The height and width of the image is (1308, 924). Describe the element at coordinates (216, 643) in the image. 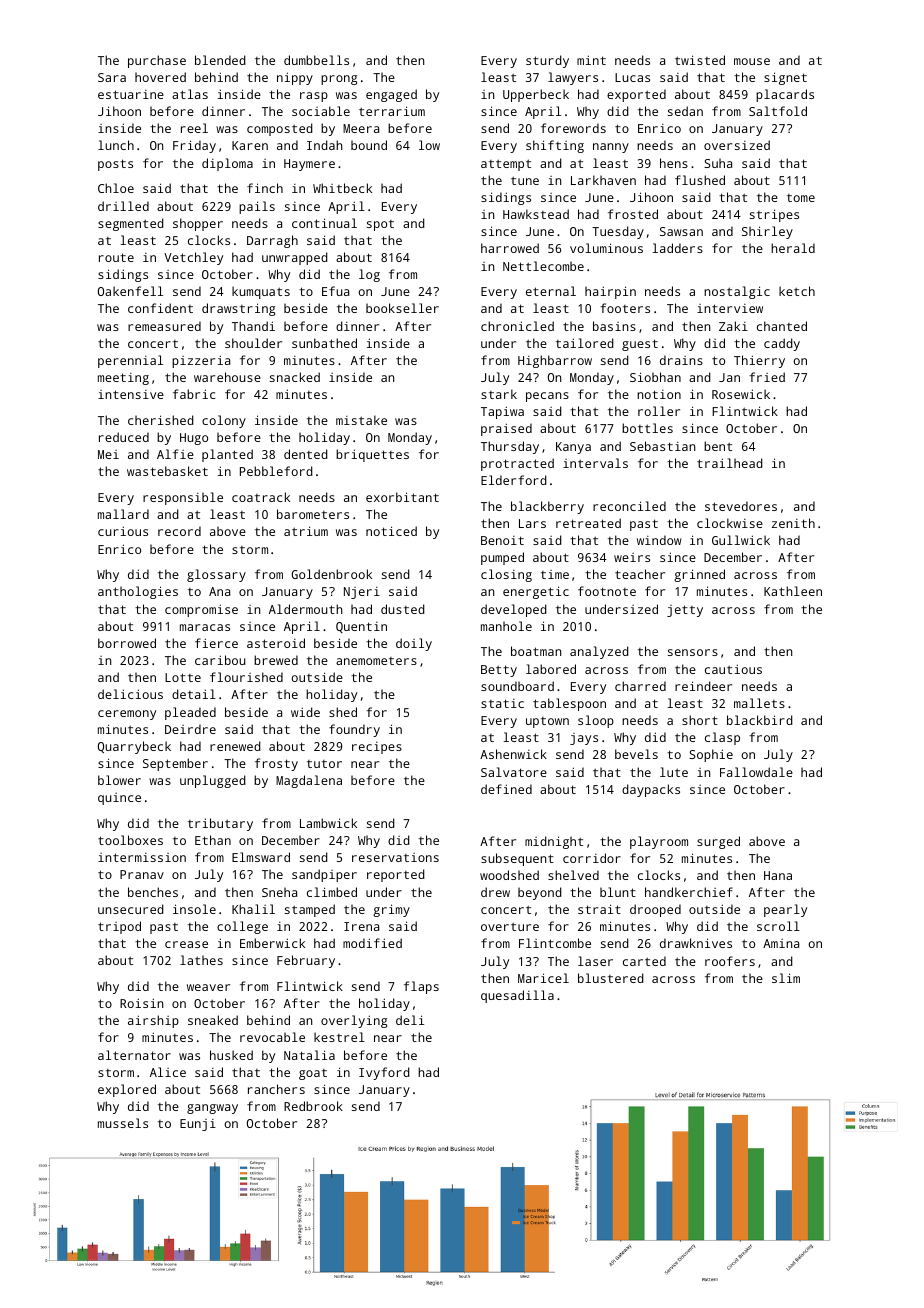

I see `fierce` at that location.
